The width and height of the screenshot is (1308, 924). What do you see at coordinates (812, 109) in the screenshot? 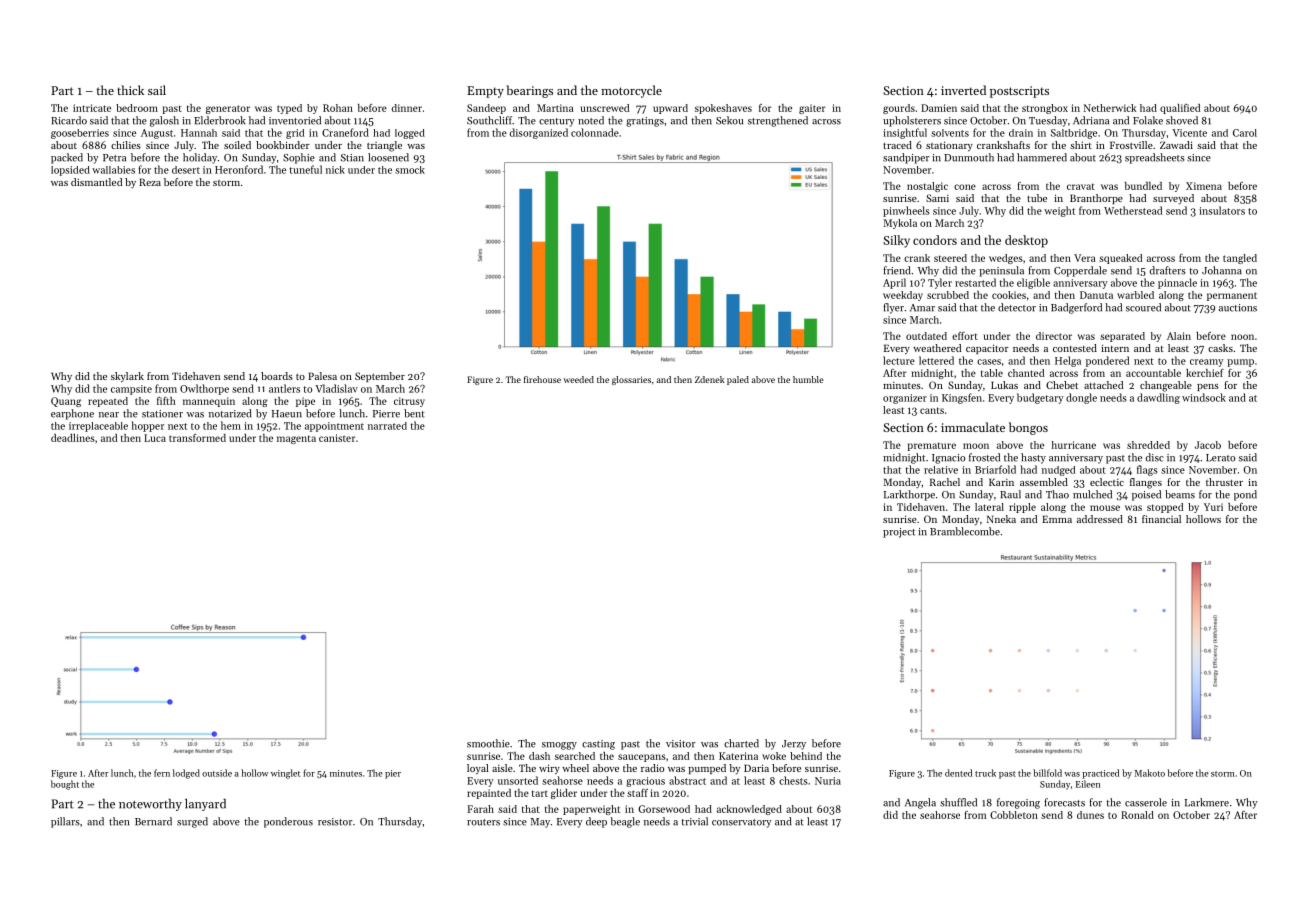
I see `gaiter` at bounding box center [812, 109].
